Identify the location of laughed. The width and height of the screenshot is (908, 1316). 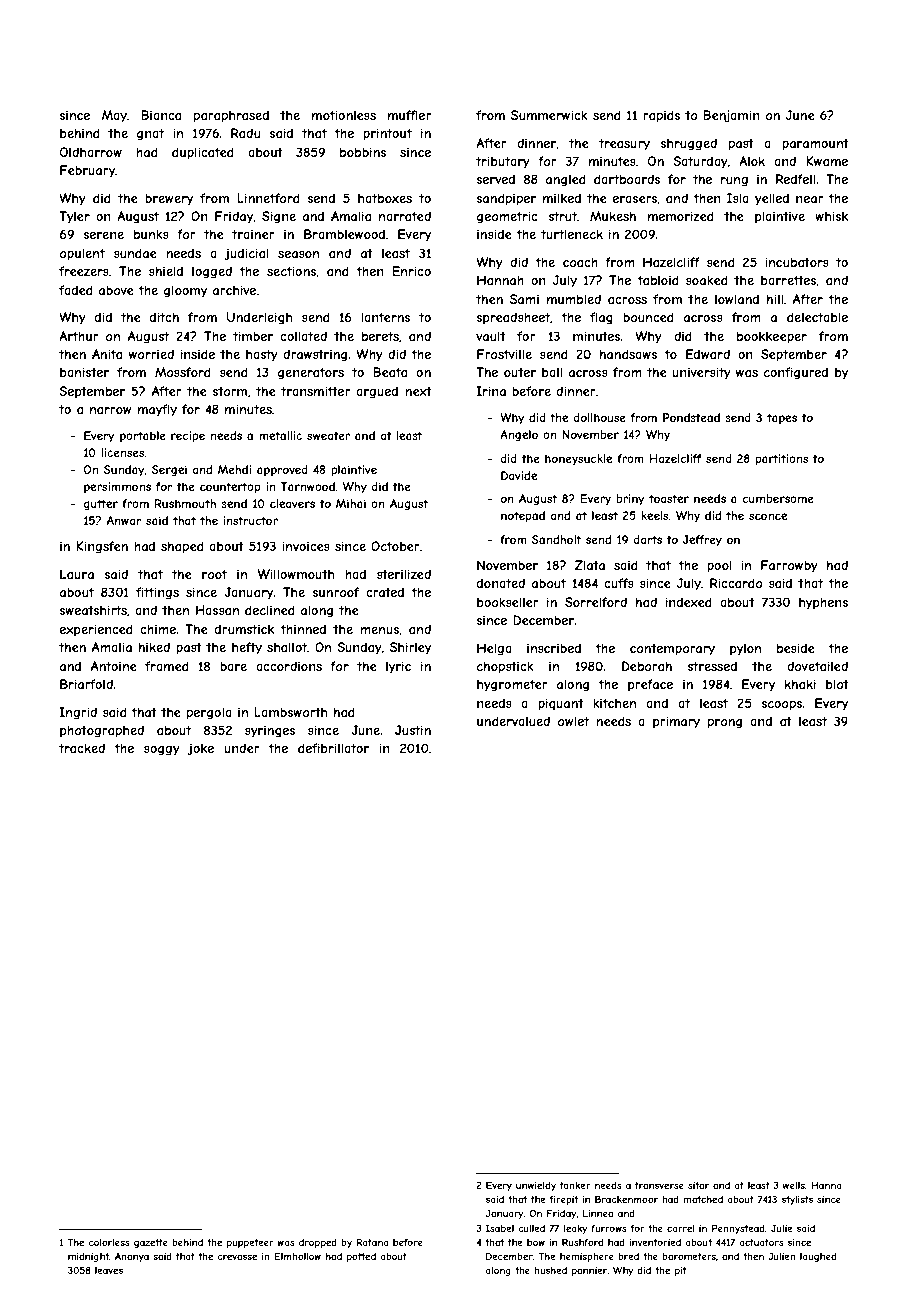
(818, 1257).
